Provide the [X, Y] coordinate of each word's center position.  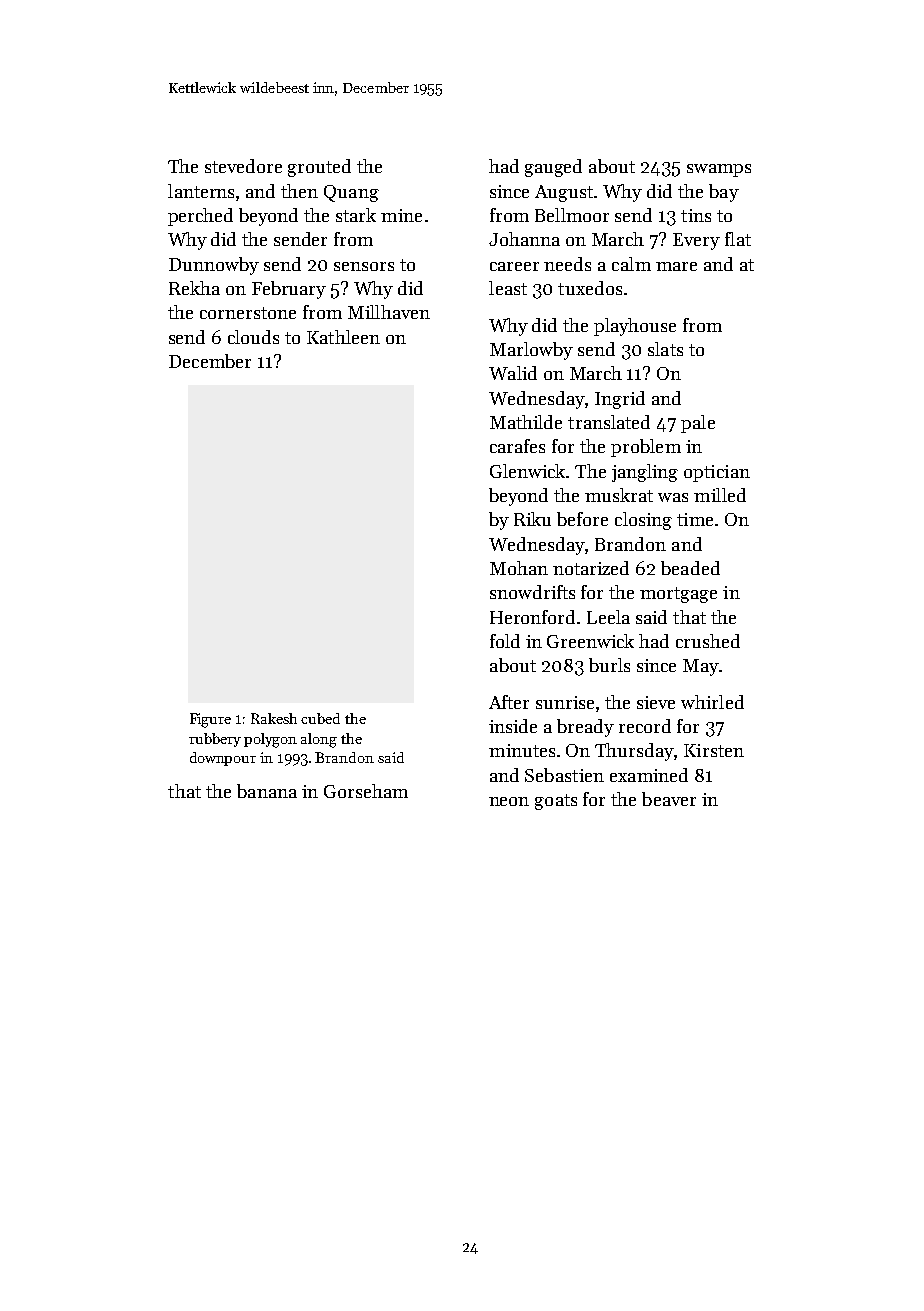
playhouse [635, 327]
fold [505, 641]
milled [720, 495]
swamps [719, 170]
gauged [553, 168]
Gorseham [366, 791]
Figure [210, 720]
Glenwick [528, 471]
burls [609, 665]
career [514, 266]
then [299, 191]
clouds [253, 337]
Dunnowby [214, 266]
